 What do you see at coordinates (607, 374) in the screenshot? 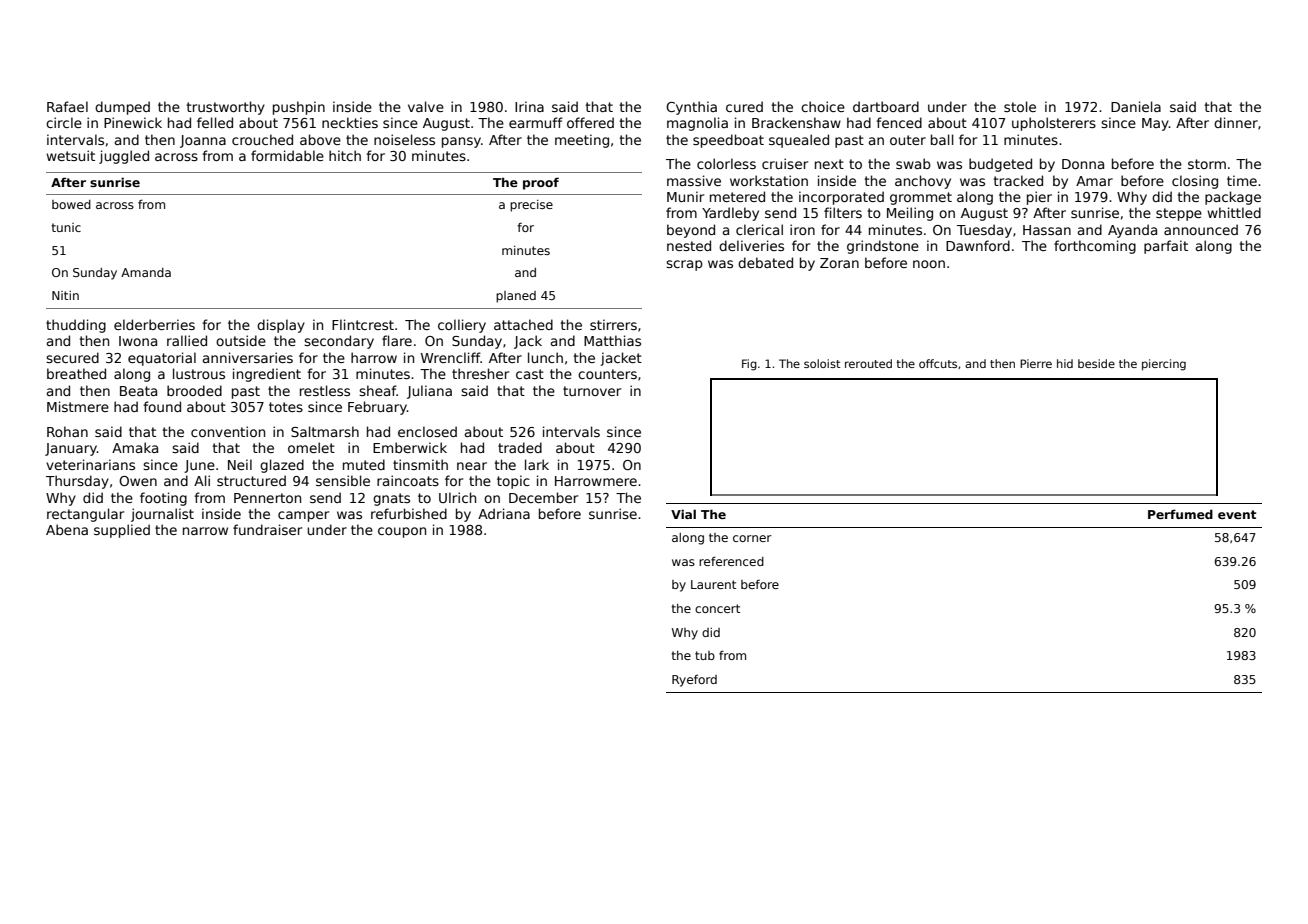
I see `counters` at bounding box center [607, 374].
